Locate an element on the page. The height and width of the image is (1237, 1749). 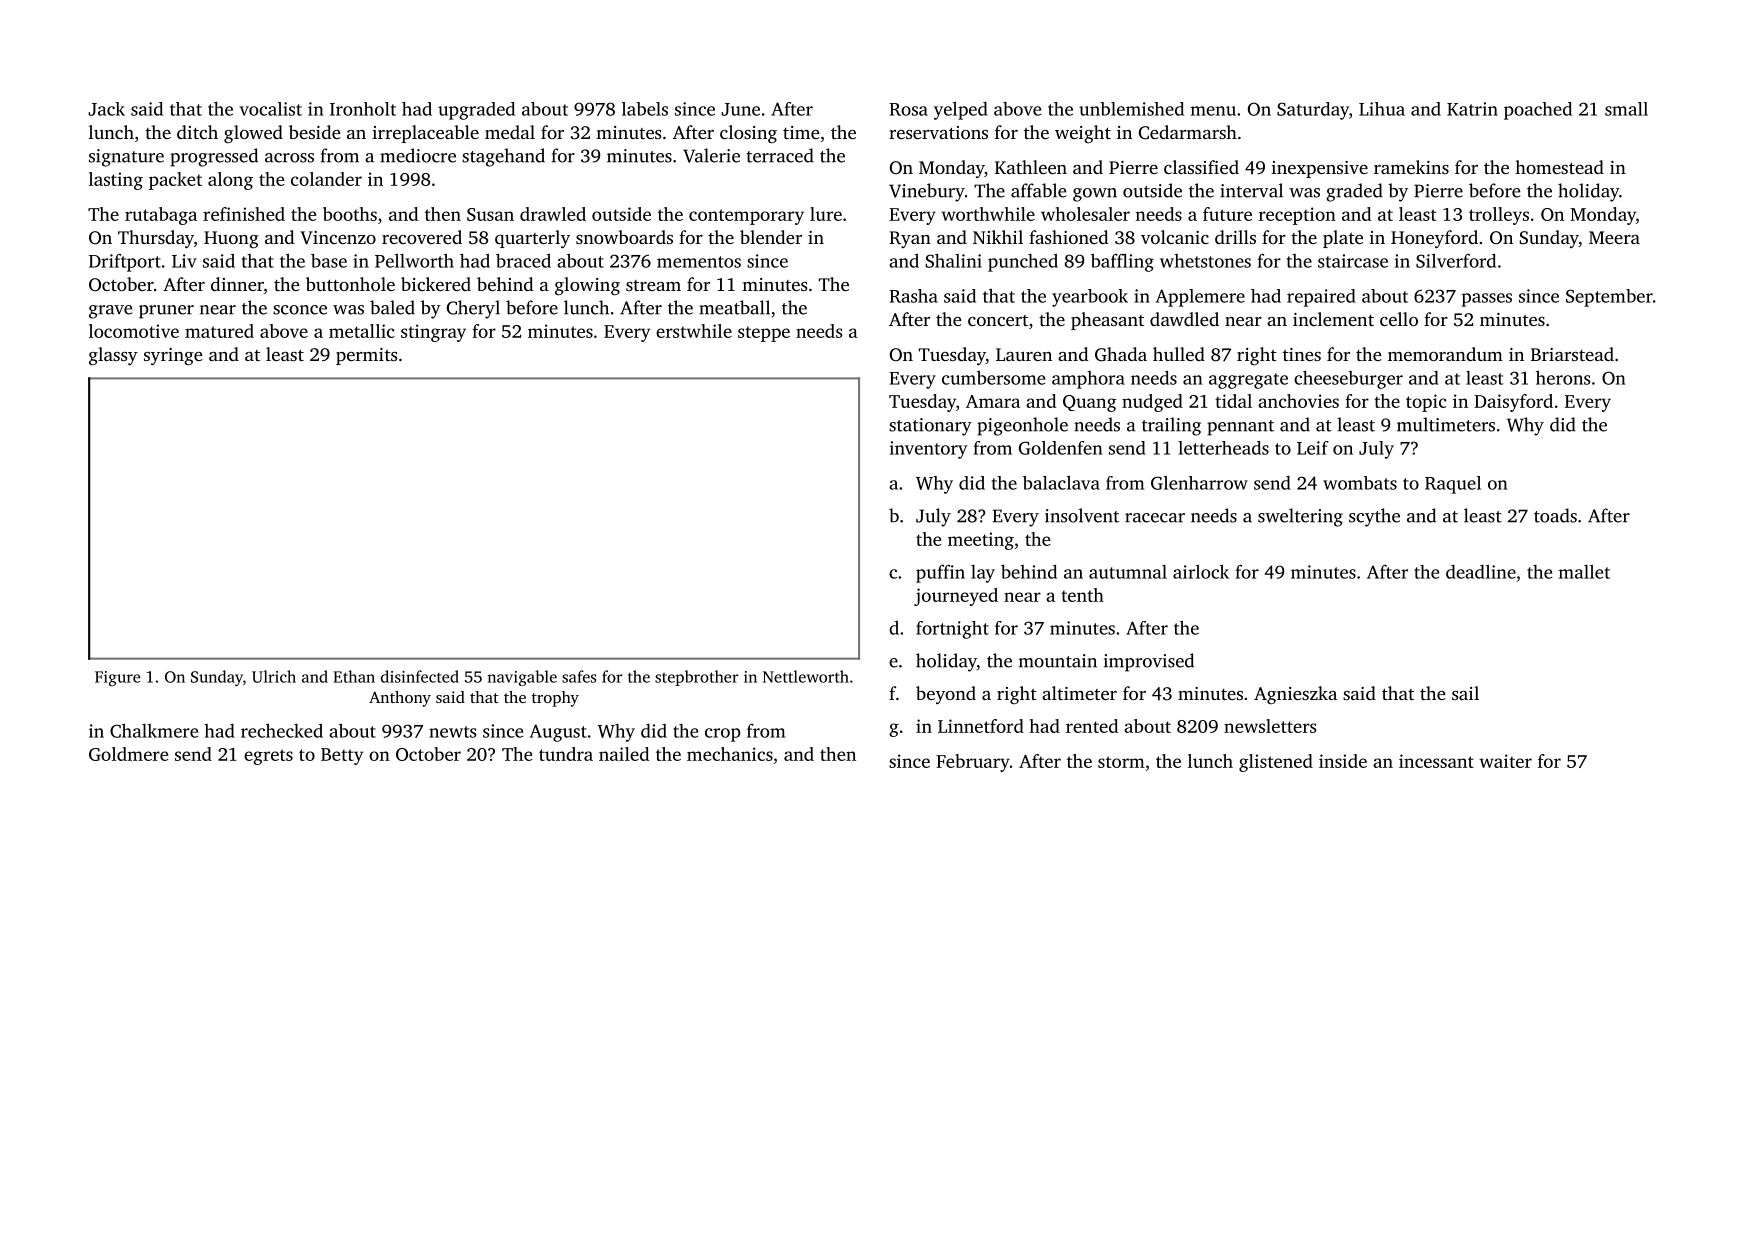
September is located at coordinates (1609, 298).
